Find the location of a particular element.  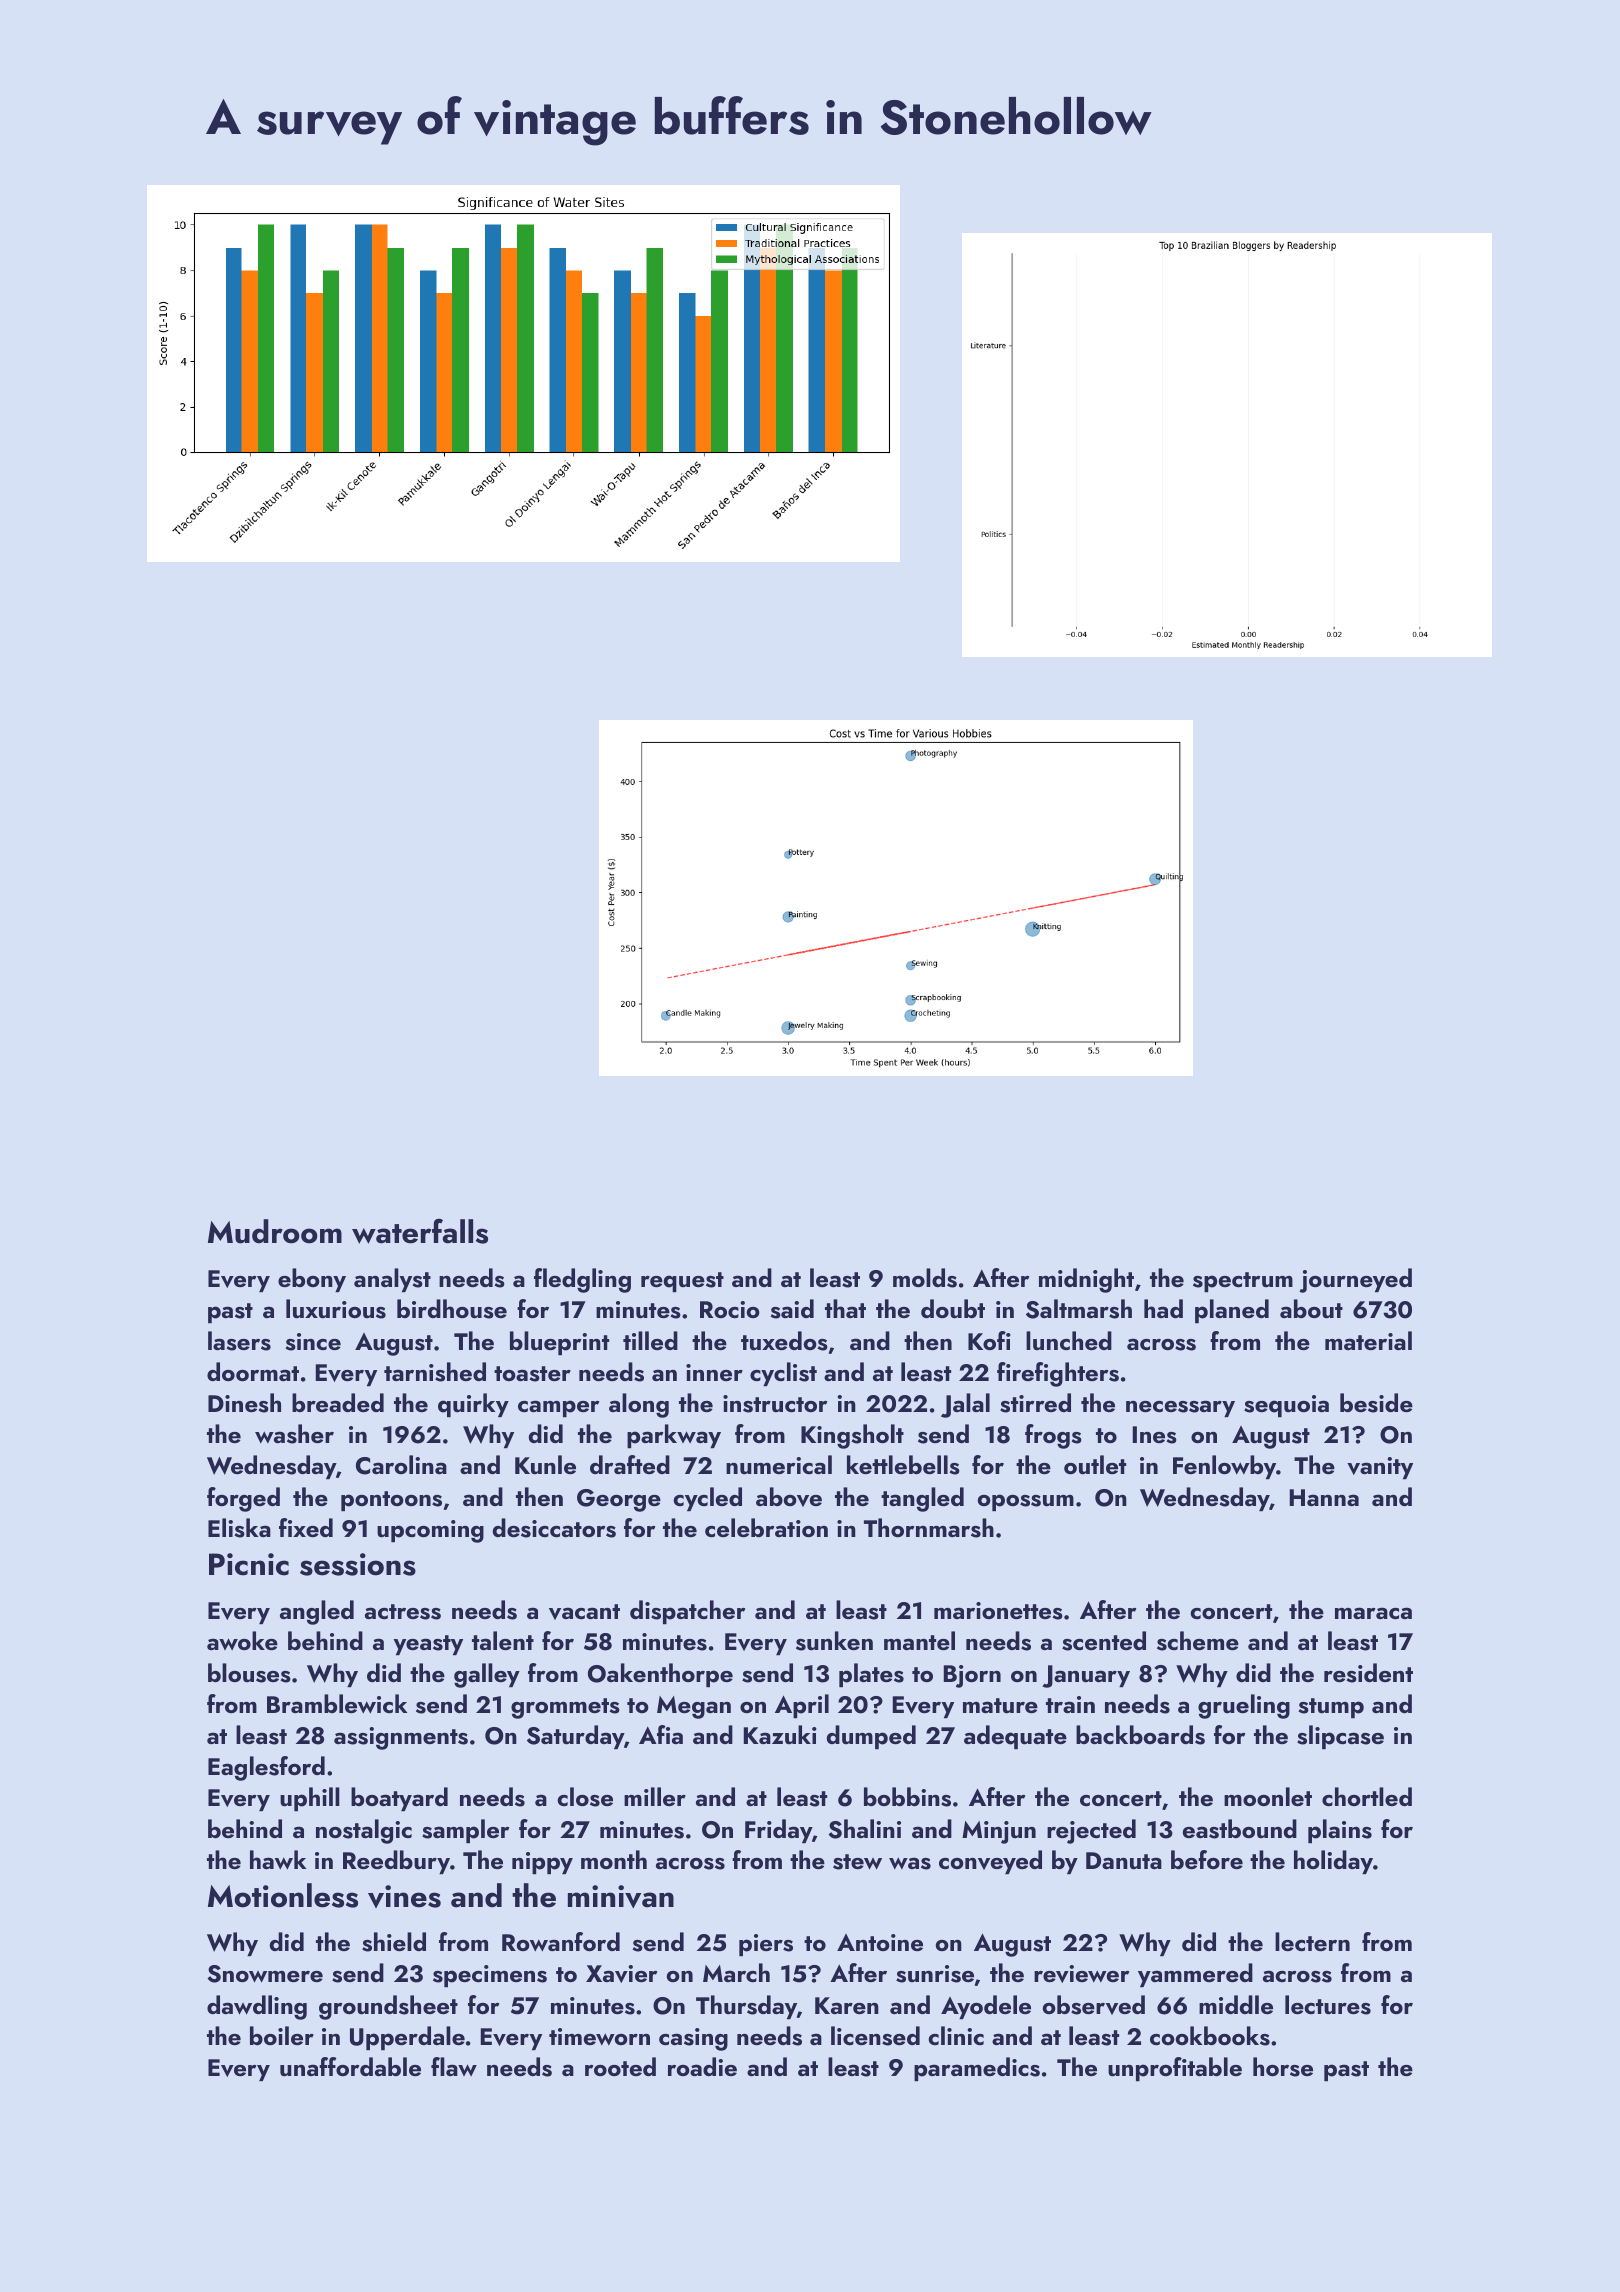

mantel is located at coordinates (919, 1640).
